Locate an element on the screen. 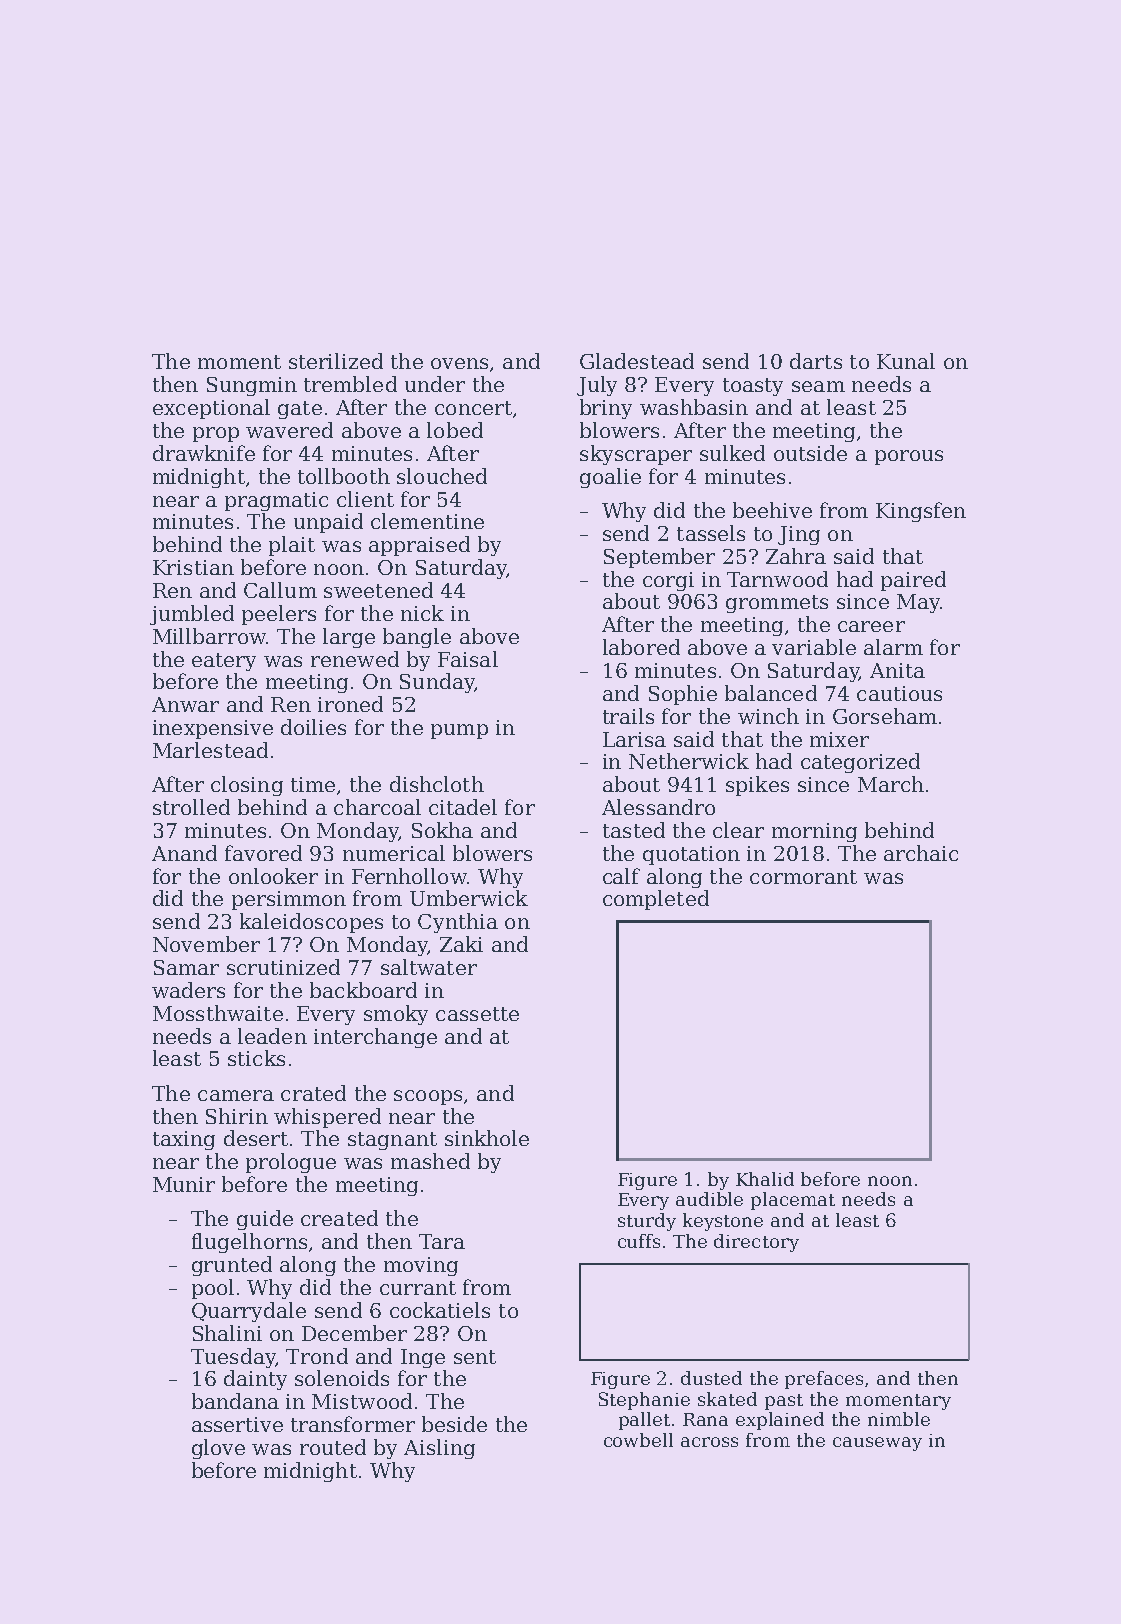 The height and width of the screenshot is (1624, 1121). Larisa is located at coordinates (634, 739).
